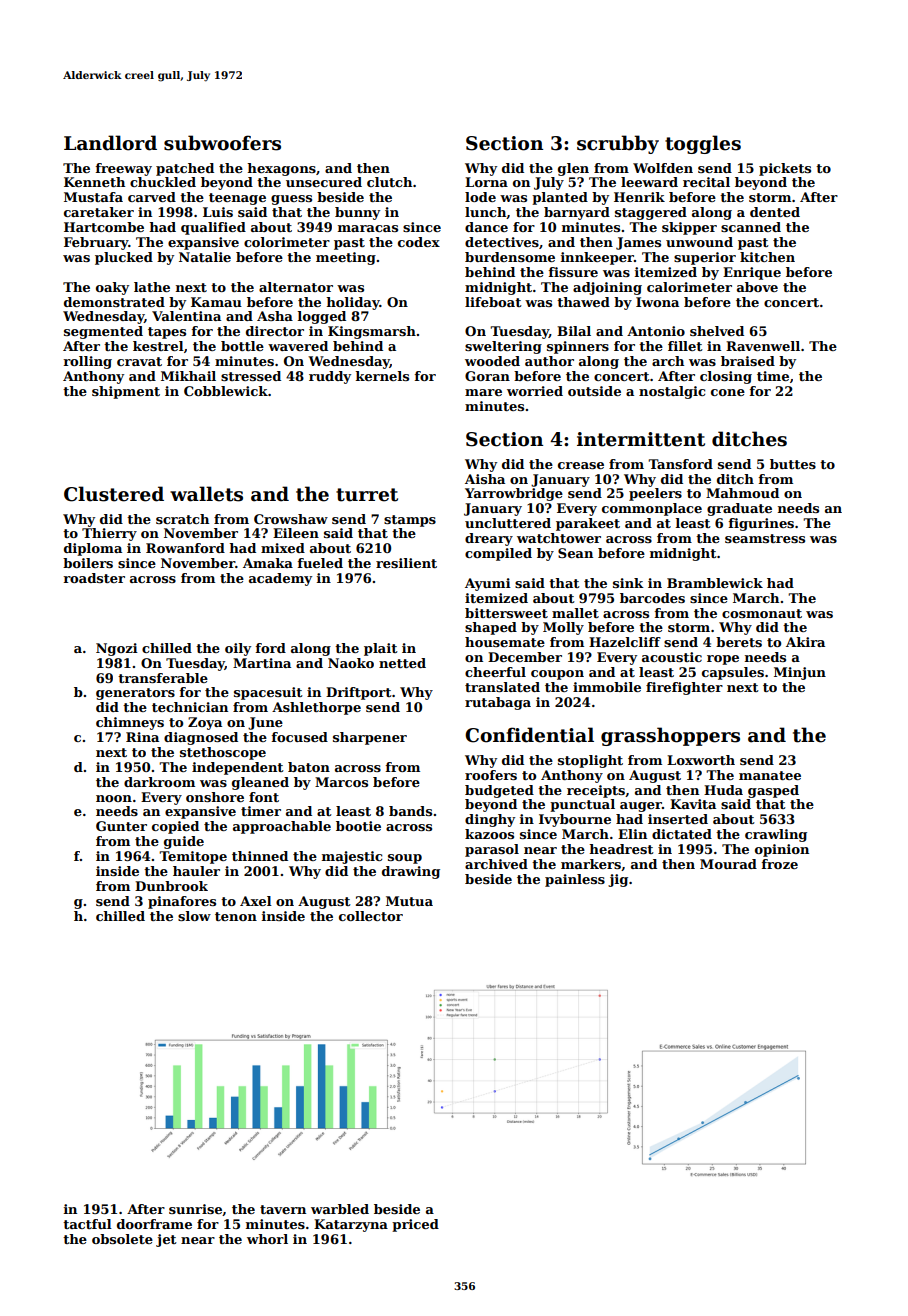  I want to click on bunny, so click(357, 213).
